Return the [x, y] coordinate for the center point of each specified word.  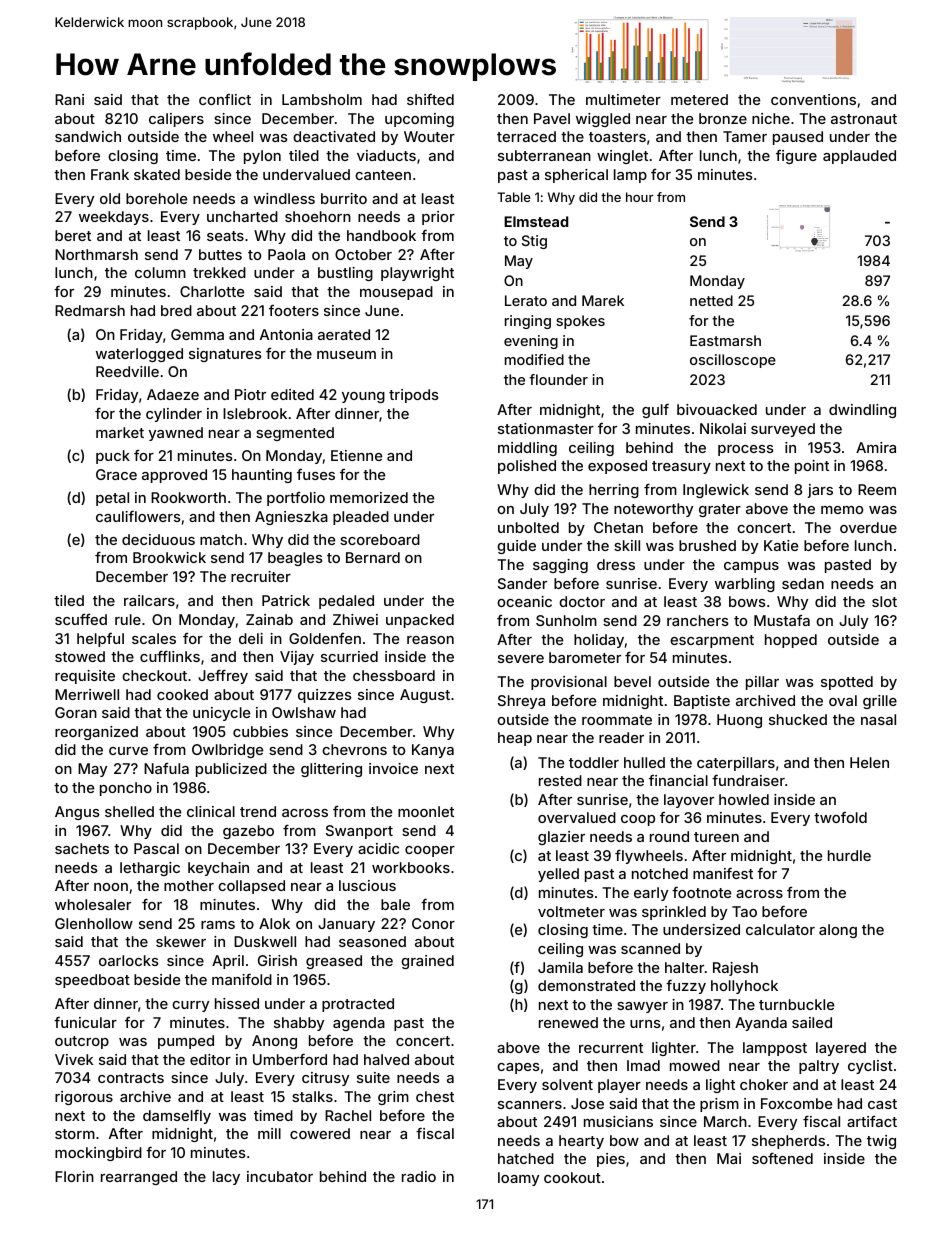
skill [627, 545]
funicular [85, 1022]
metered [699, 99]
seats [225, 236]
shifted [430, 99]
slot [884, 601]
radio [419, 1176]
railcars [149, 600]
